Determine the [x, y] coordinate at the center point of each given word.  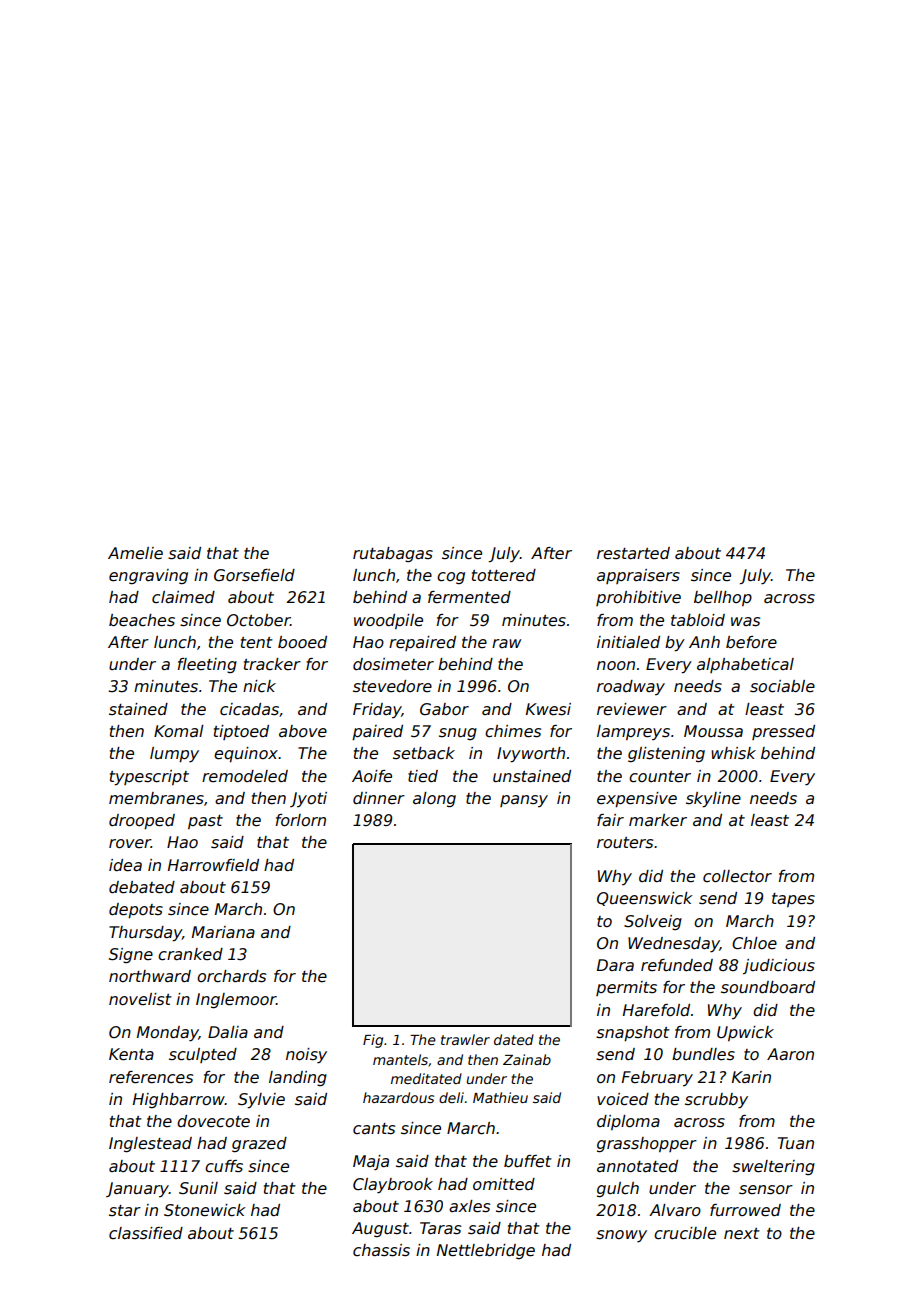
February [657, 1078]
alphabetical [745, 665]
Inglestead [150, 1144]
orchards [231, 976]
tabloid [698, 620]
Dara [615, 965]
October [258, 620]
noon [616, 665]
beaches [142, 620]
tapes [793, 900]
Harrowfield [213, 865]
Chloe [754, 943]
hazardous [398, 1097]
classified [146, 1233]
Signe [131, 955]
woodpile [388, 621]
